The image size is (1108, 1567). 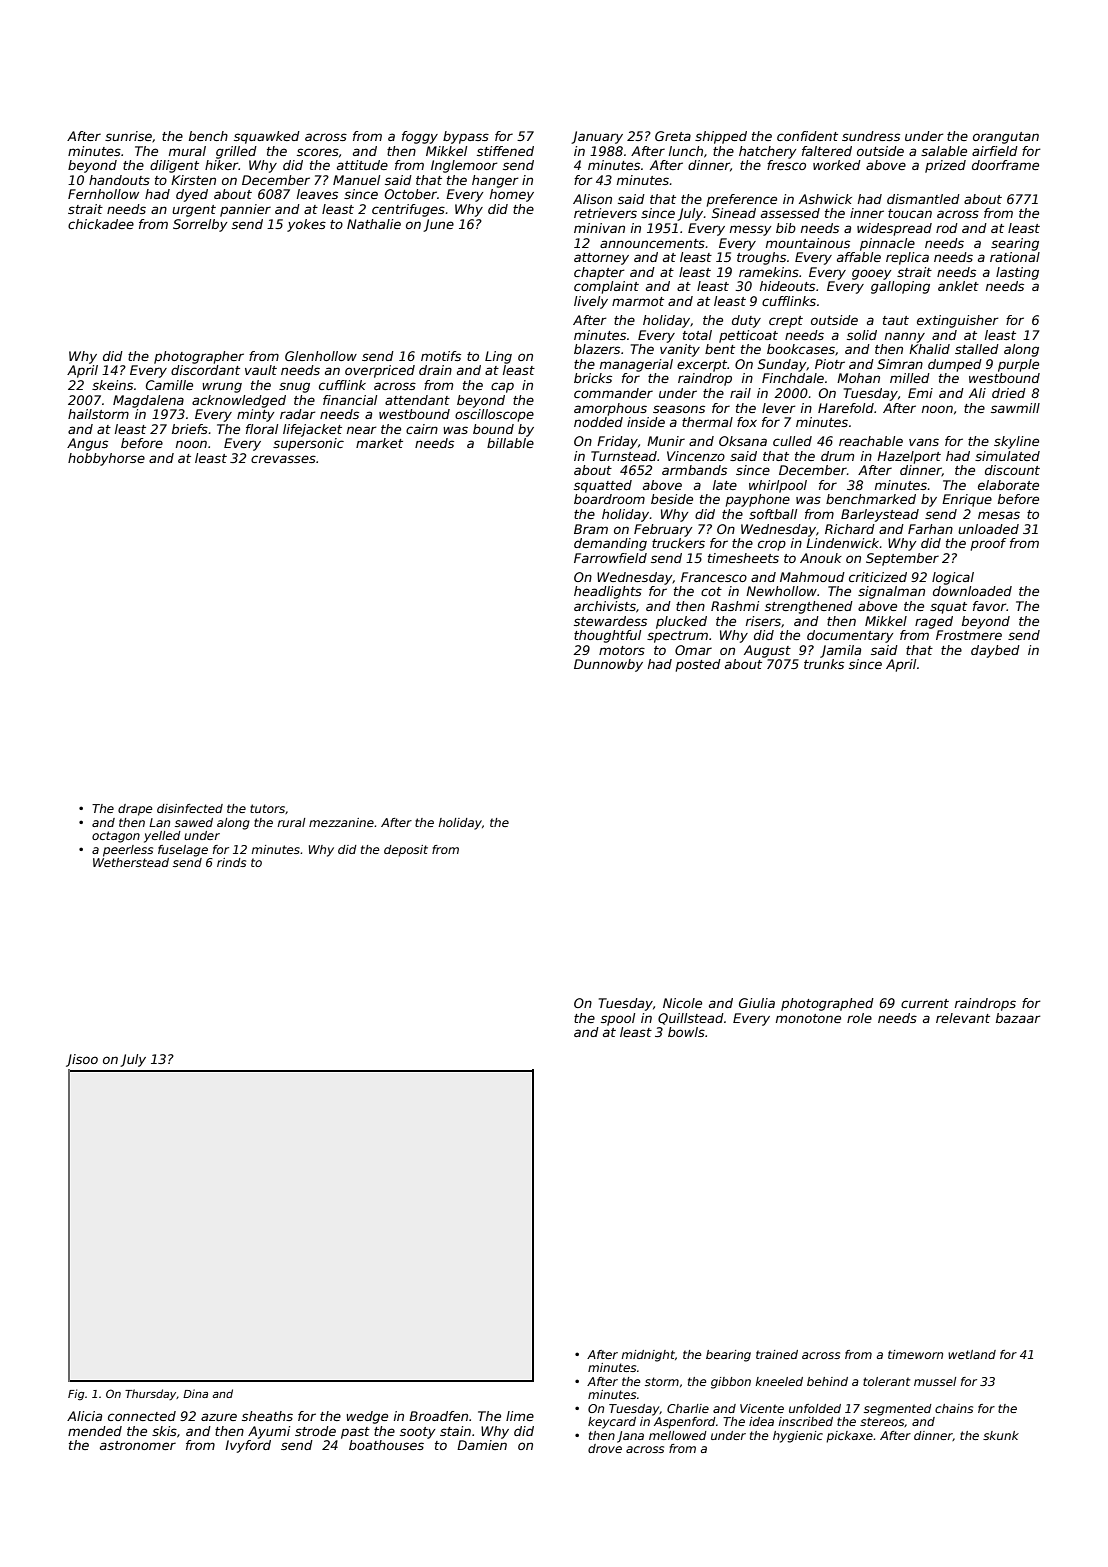 I want to click on Charlie, so click(x=688, y=1408).
